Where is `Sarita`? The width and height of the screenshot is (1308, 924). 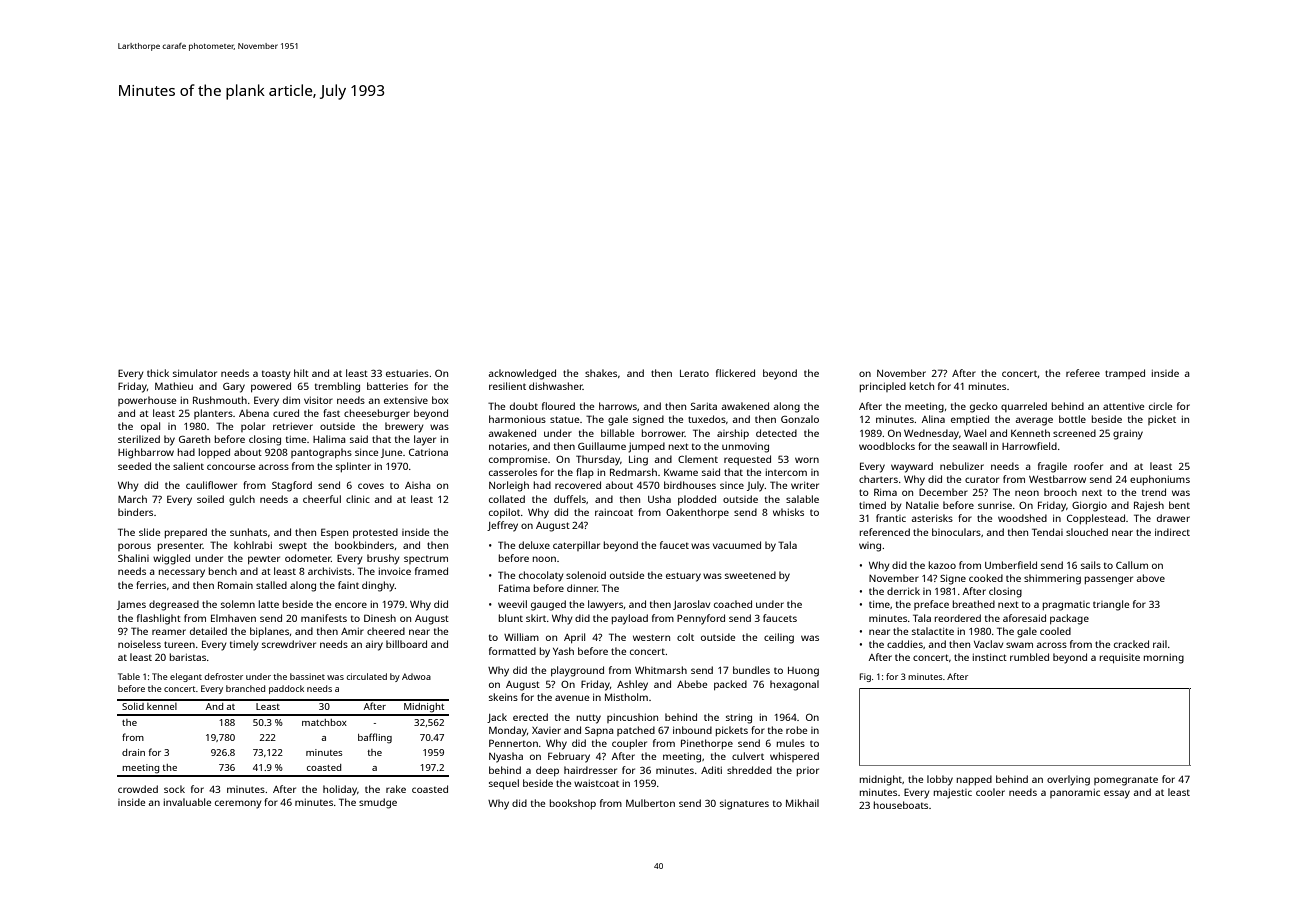
Sarita is located at coordinates (704, 406).
